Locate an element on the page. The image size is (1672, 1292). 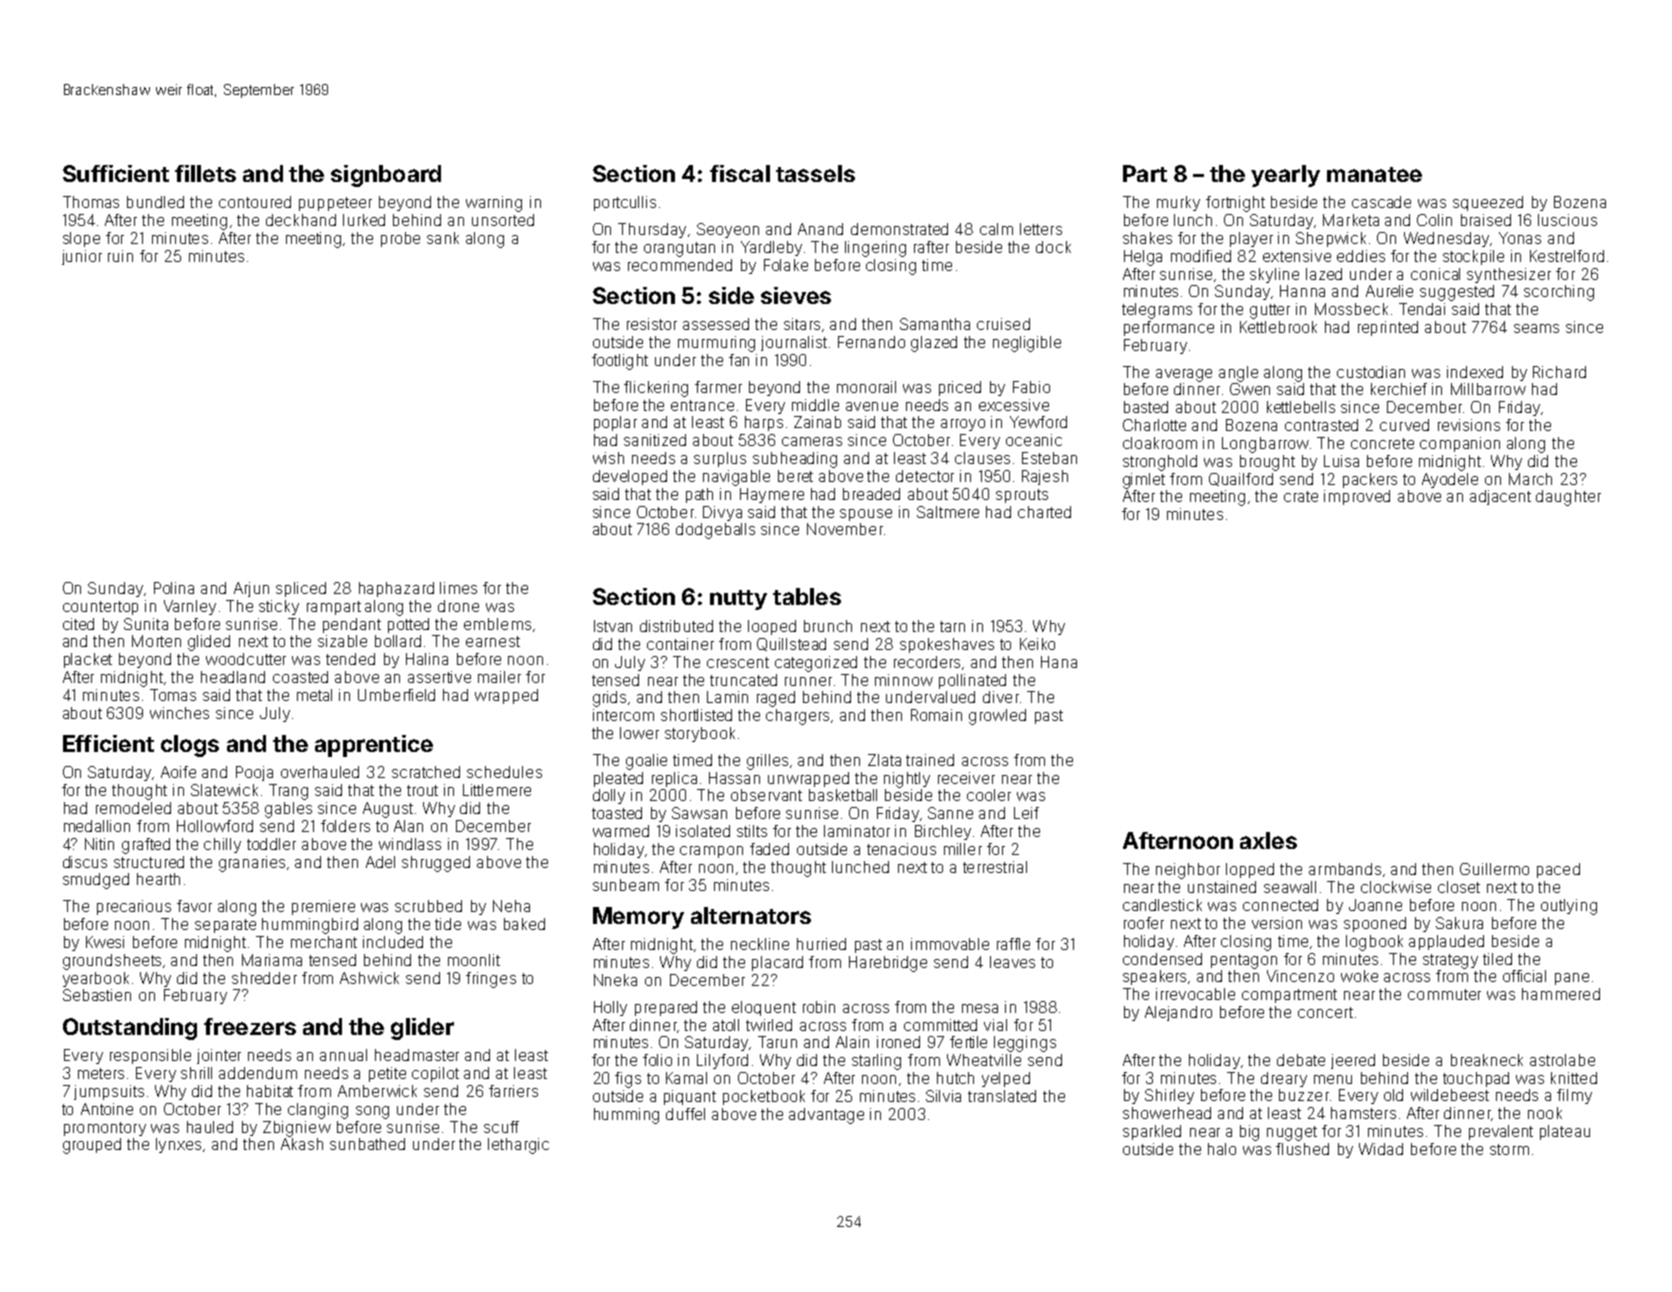
junior is located at coordinates (82, 257).
